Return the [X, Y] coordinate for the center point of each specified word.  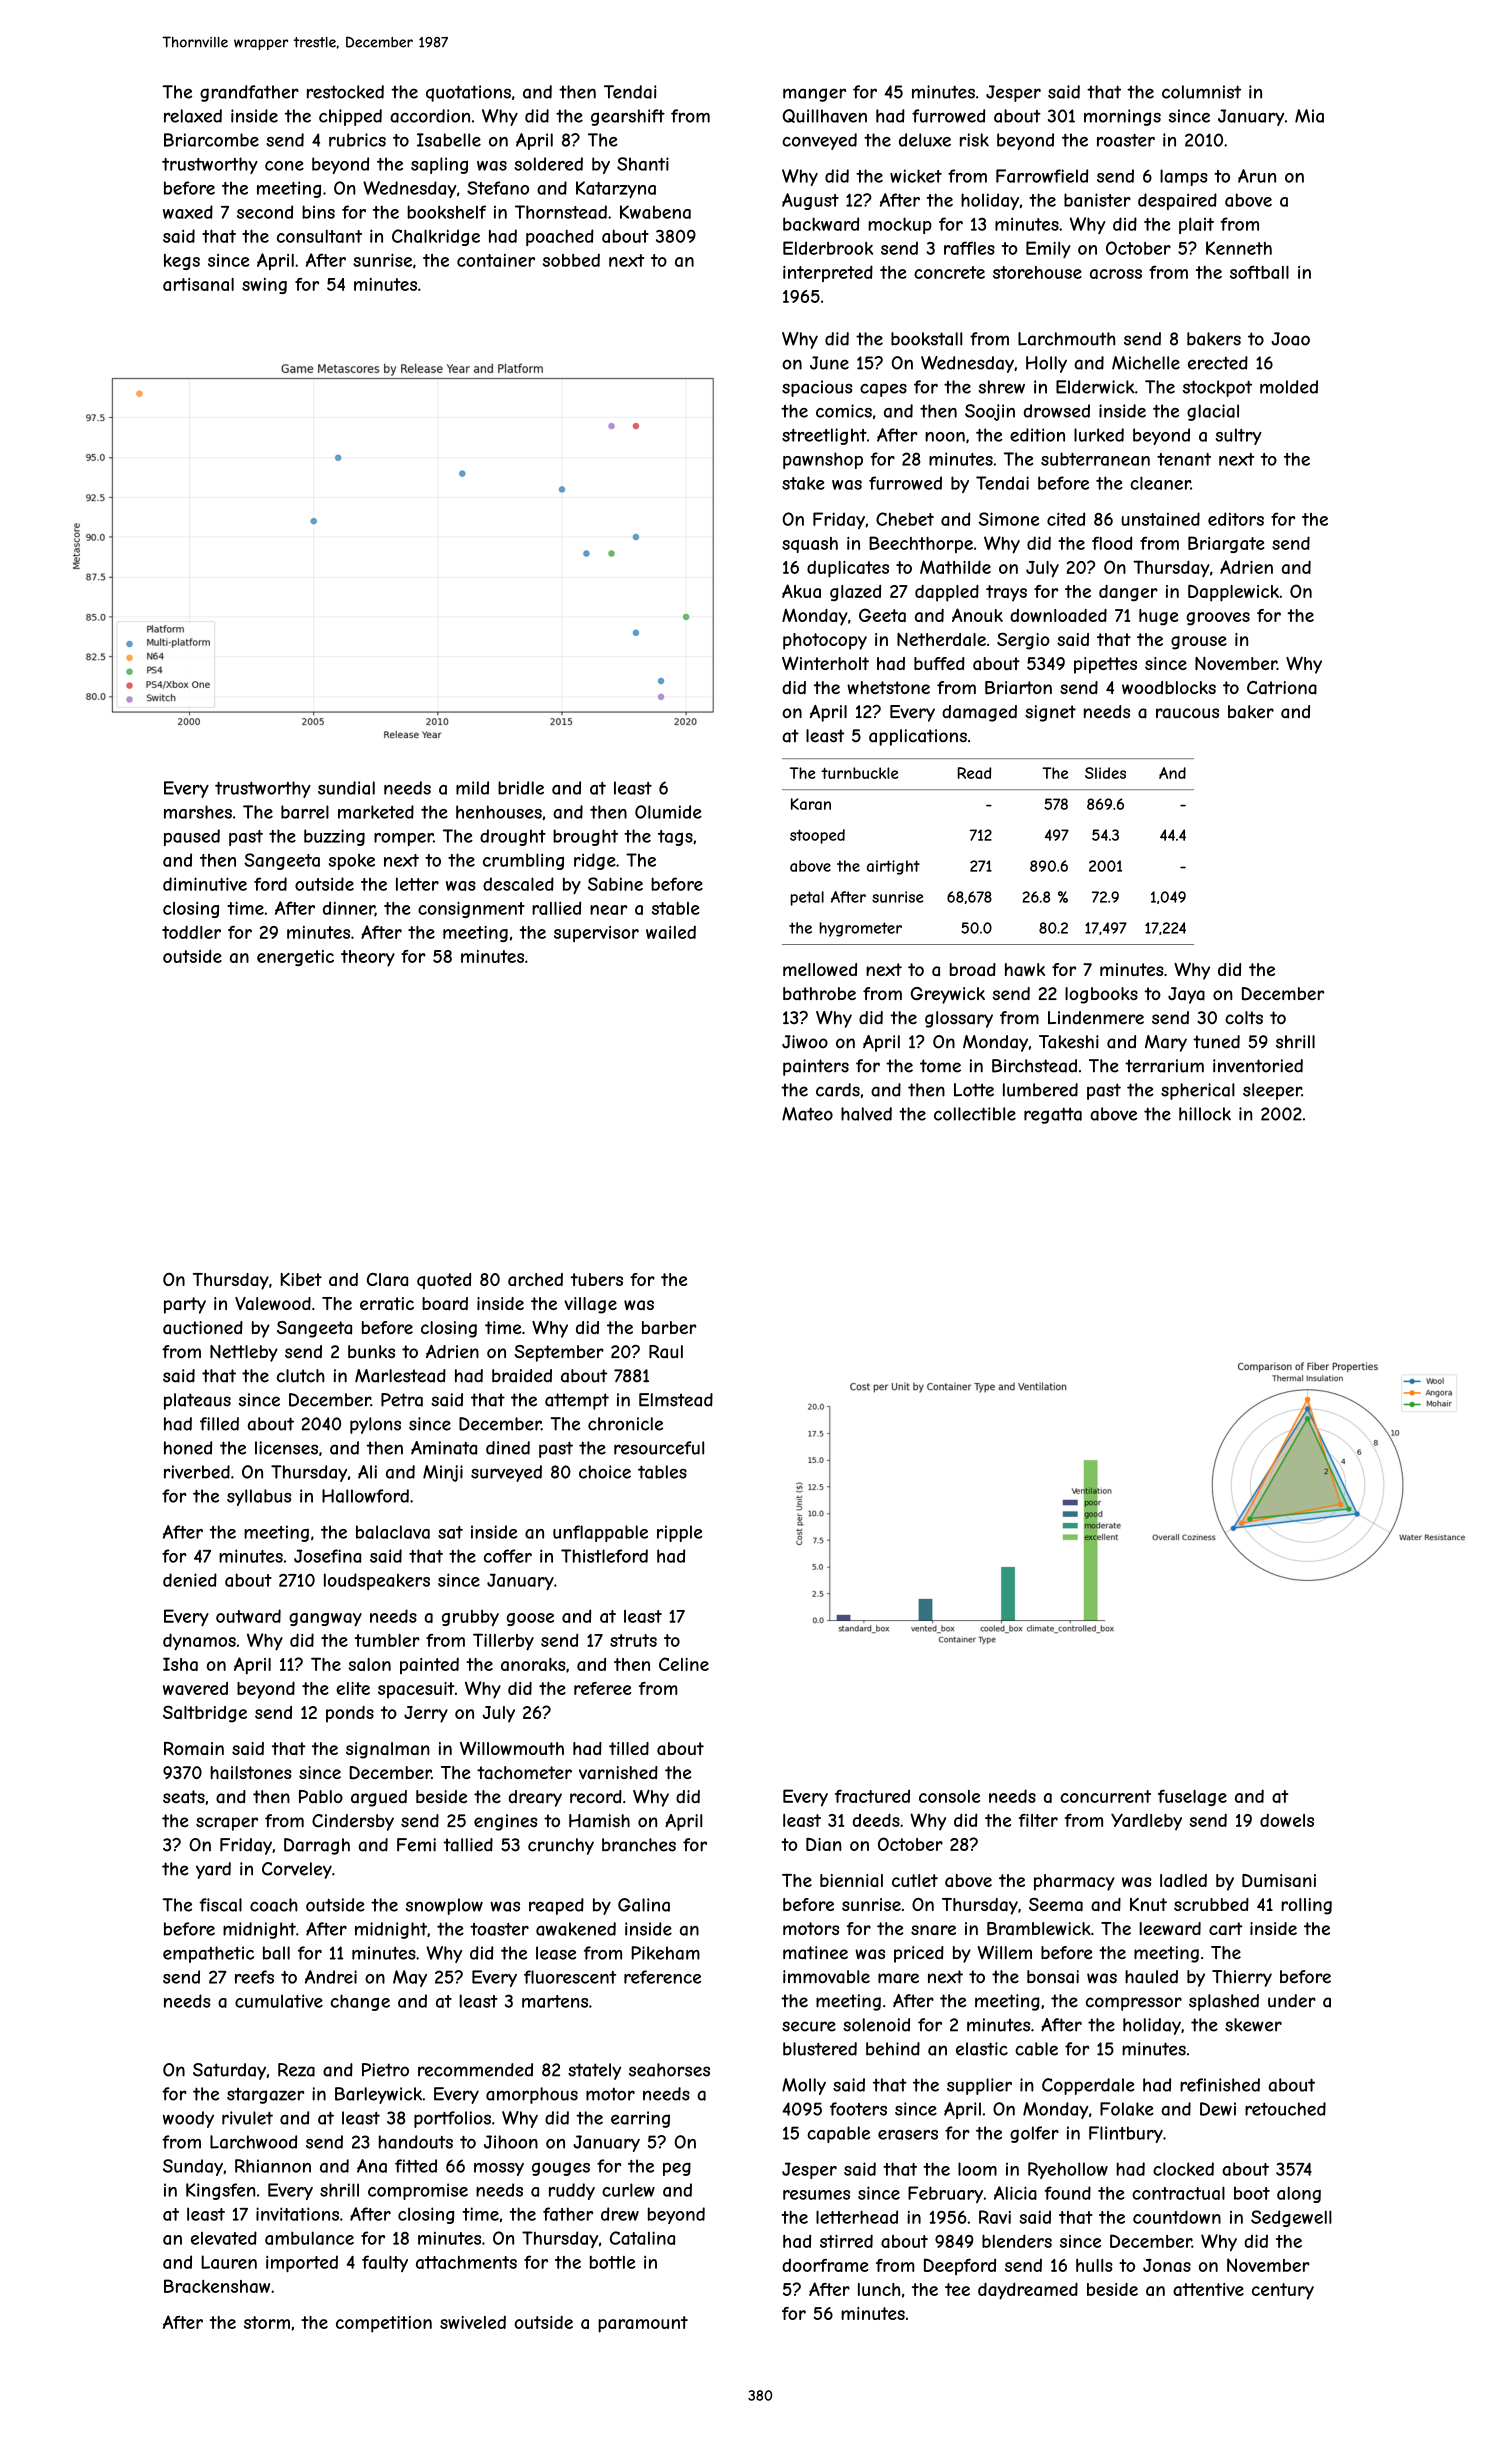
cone [284, 166]
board [445, 1304]
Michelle [1146, 363]
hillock [1205, 1114]
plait [1196, 225]
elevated [224, 2238]
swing [264, 286]
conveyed [819, 141]
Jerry [426, 1714]
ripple [680, 1533]
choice [605, 1472]
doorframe [825, 2265]
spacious [817, 388]
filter [1038, 1820]
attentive [1208, 2289]
